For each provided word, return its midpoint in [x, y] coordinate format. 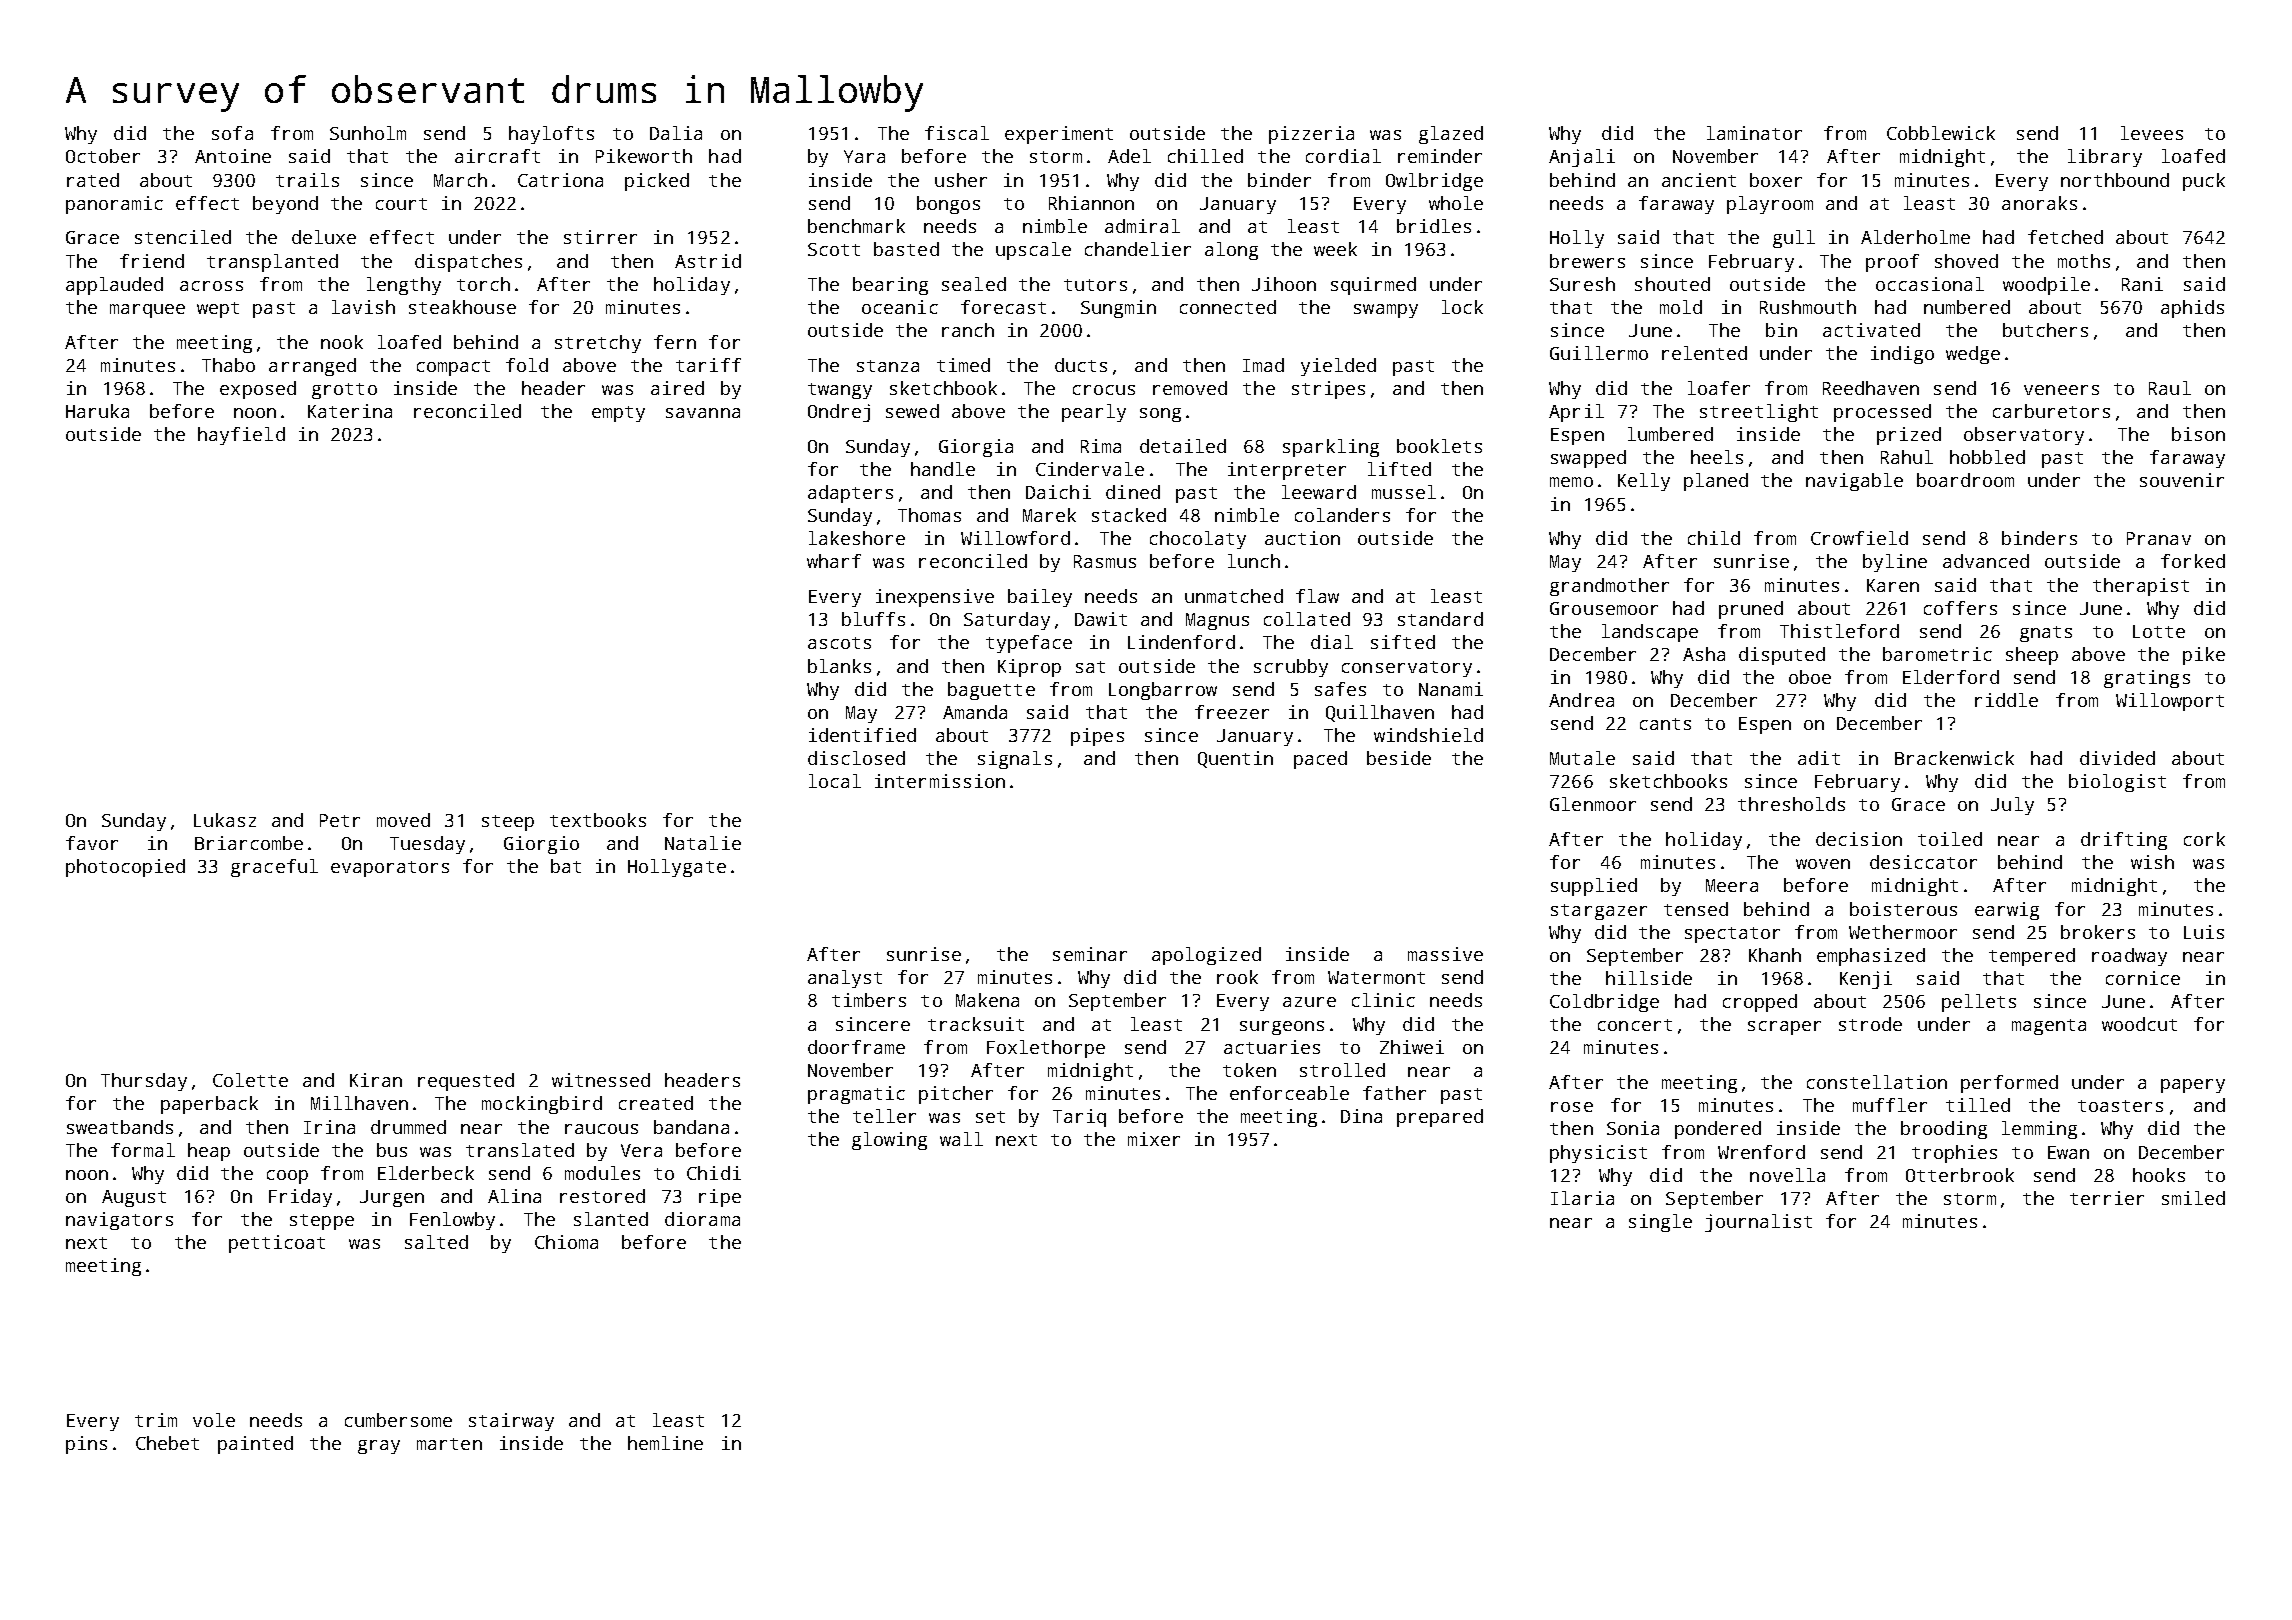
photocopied [125, 868]
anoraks [2039, 203]
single [1660, 1223]
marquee [147, 311]
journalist [1758, 1223]
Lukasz [225, 820]
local [835, 781]
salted [436, 1242]
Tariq [1079, 1118]
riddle [2006, 700]
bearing [890, 286]
